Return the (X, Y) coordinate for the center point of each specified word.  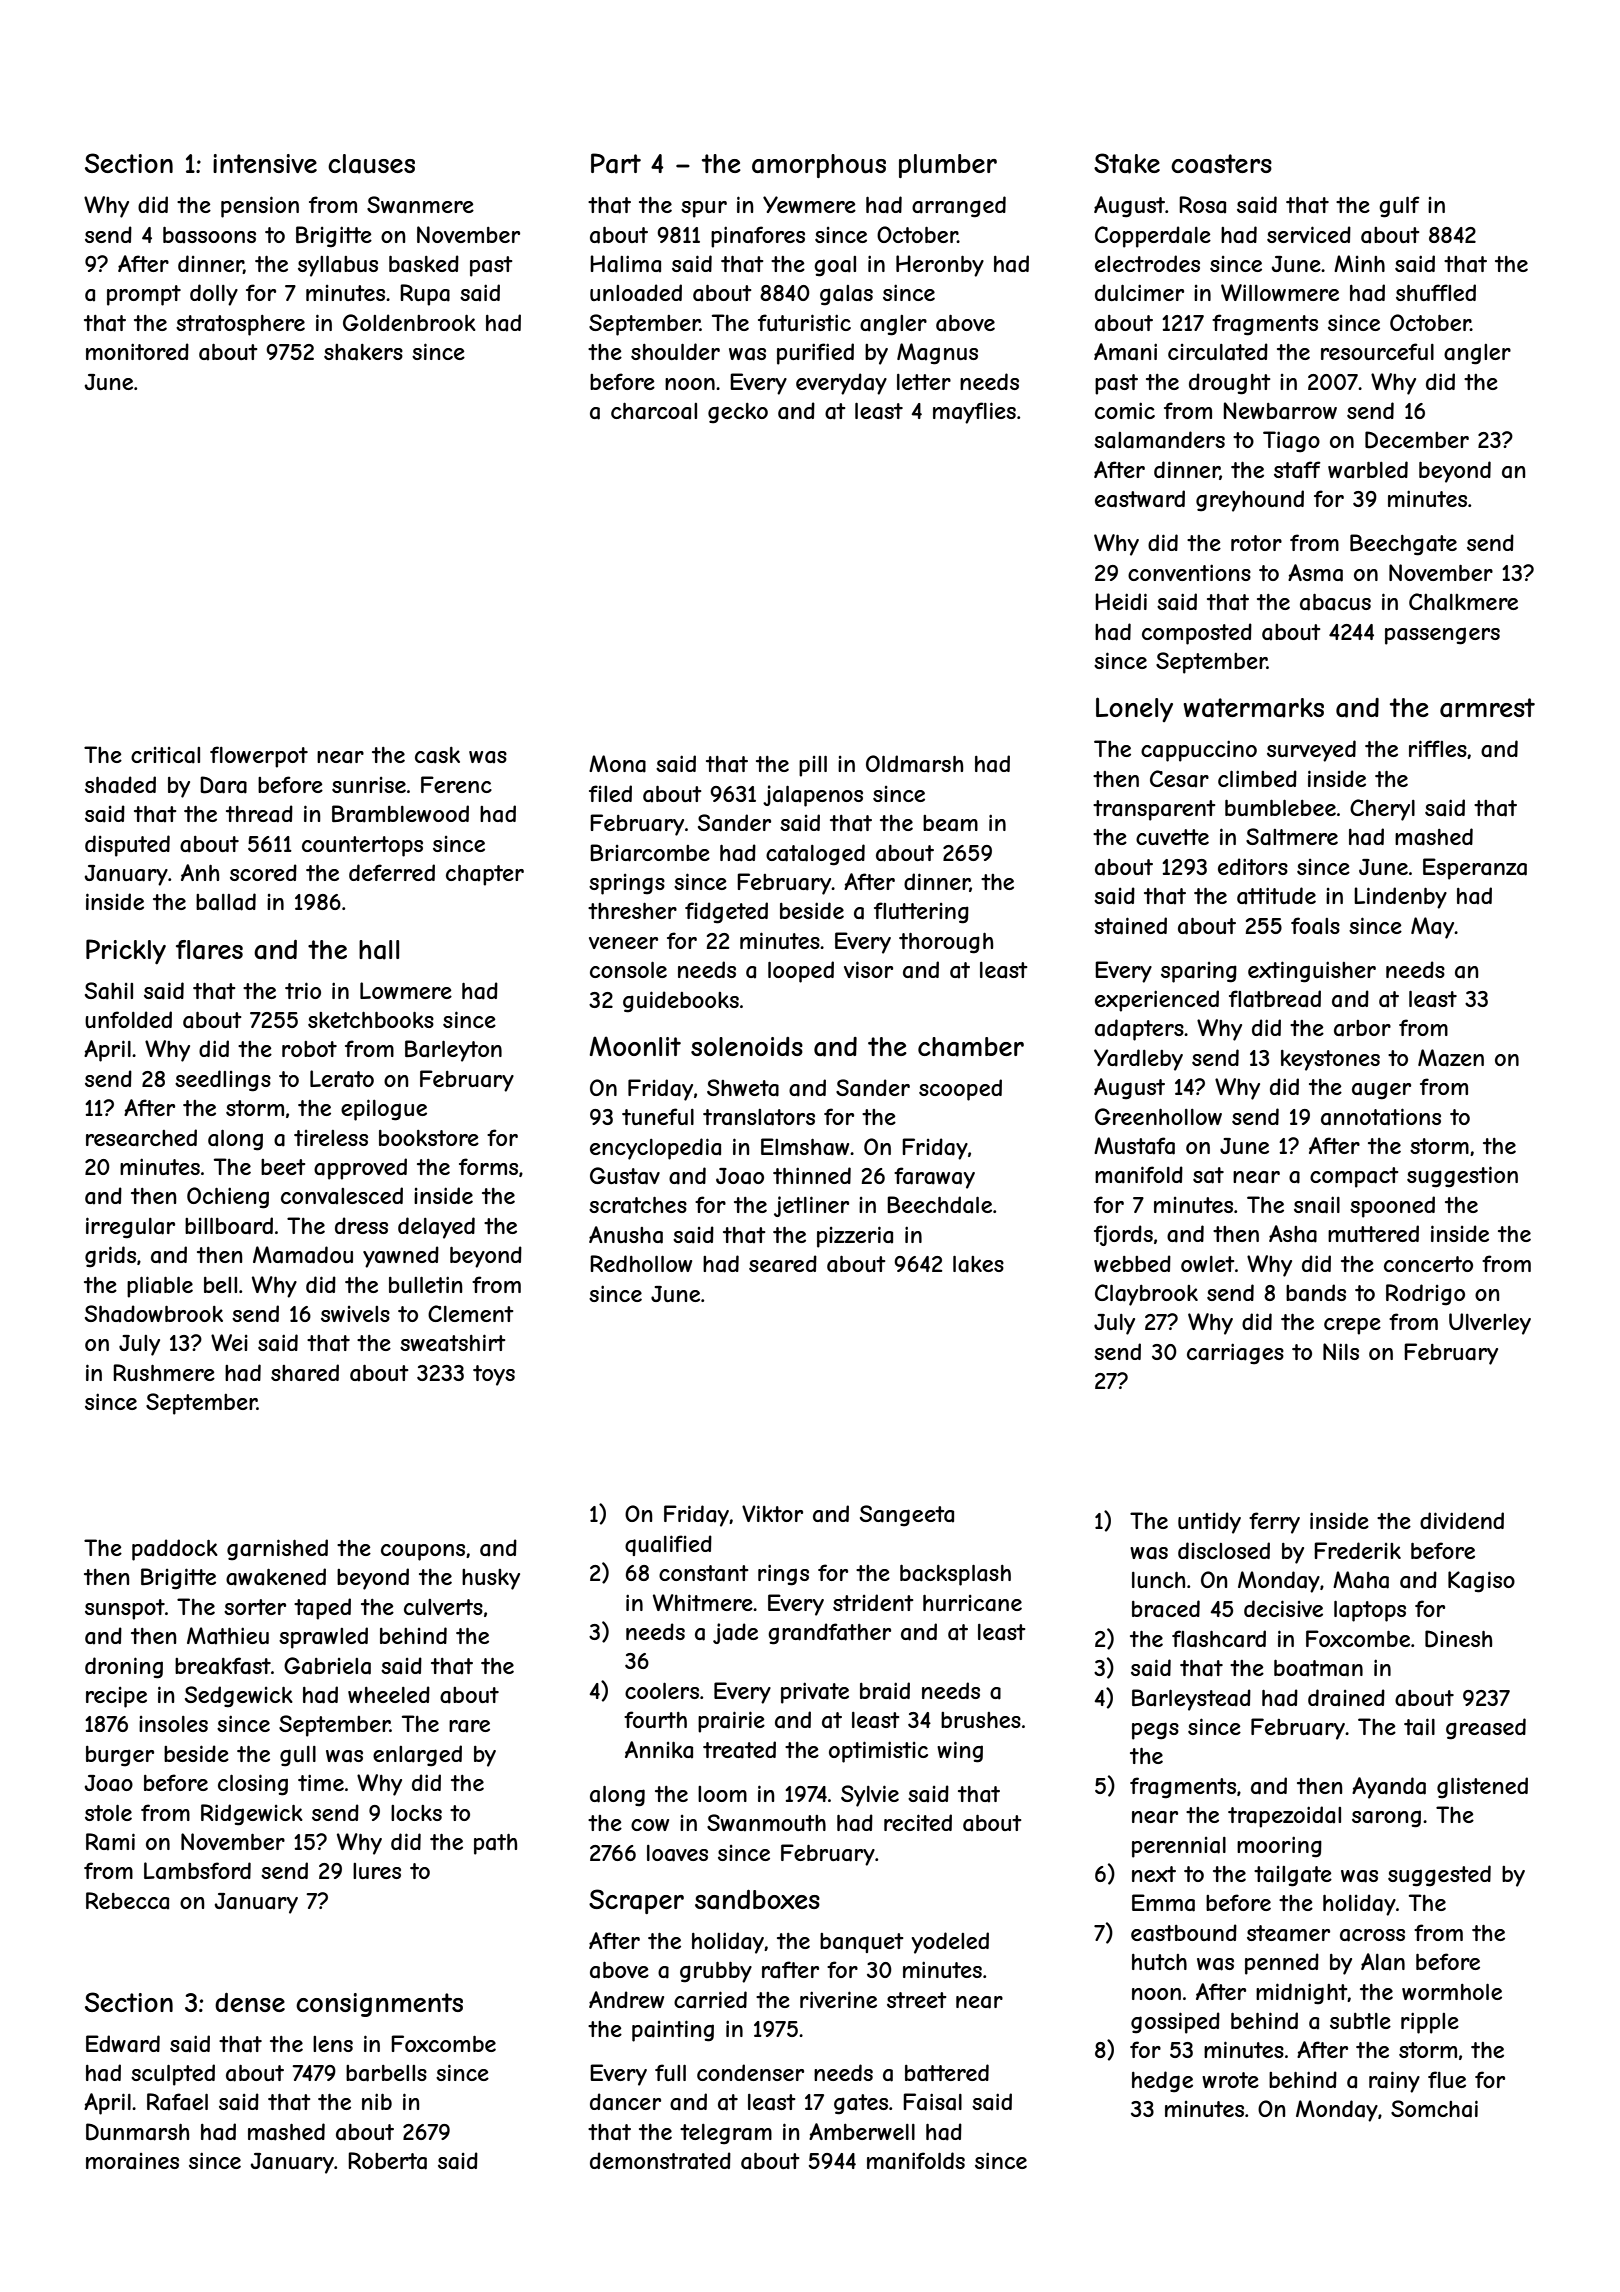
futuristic (804, 322)
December (1417, 440)
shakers (363, 352)
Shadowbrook (154, 1314)
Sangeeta (907, 1516)
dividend (1462, 1520)
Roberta (387, 2161)
